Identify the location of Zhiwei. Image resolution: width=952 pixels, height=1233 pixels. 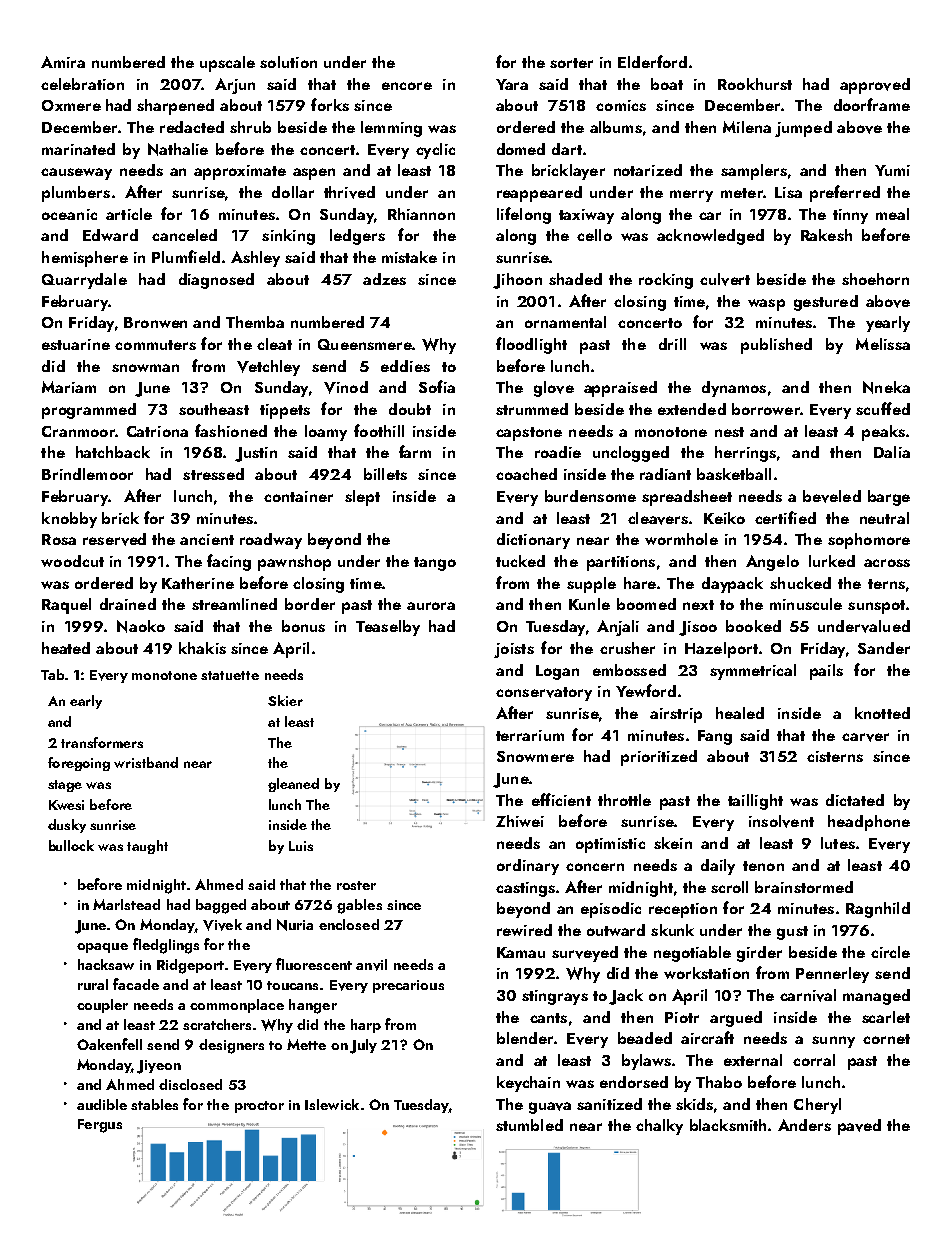
(520, 821).
